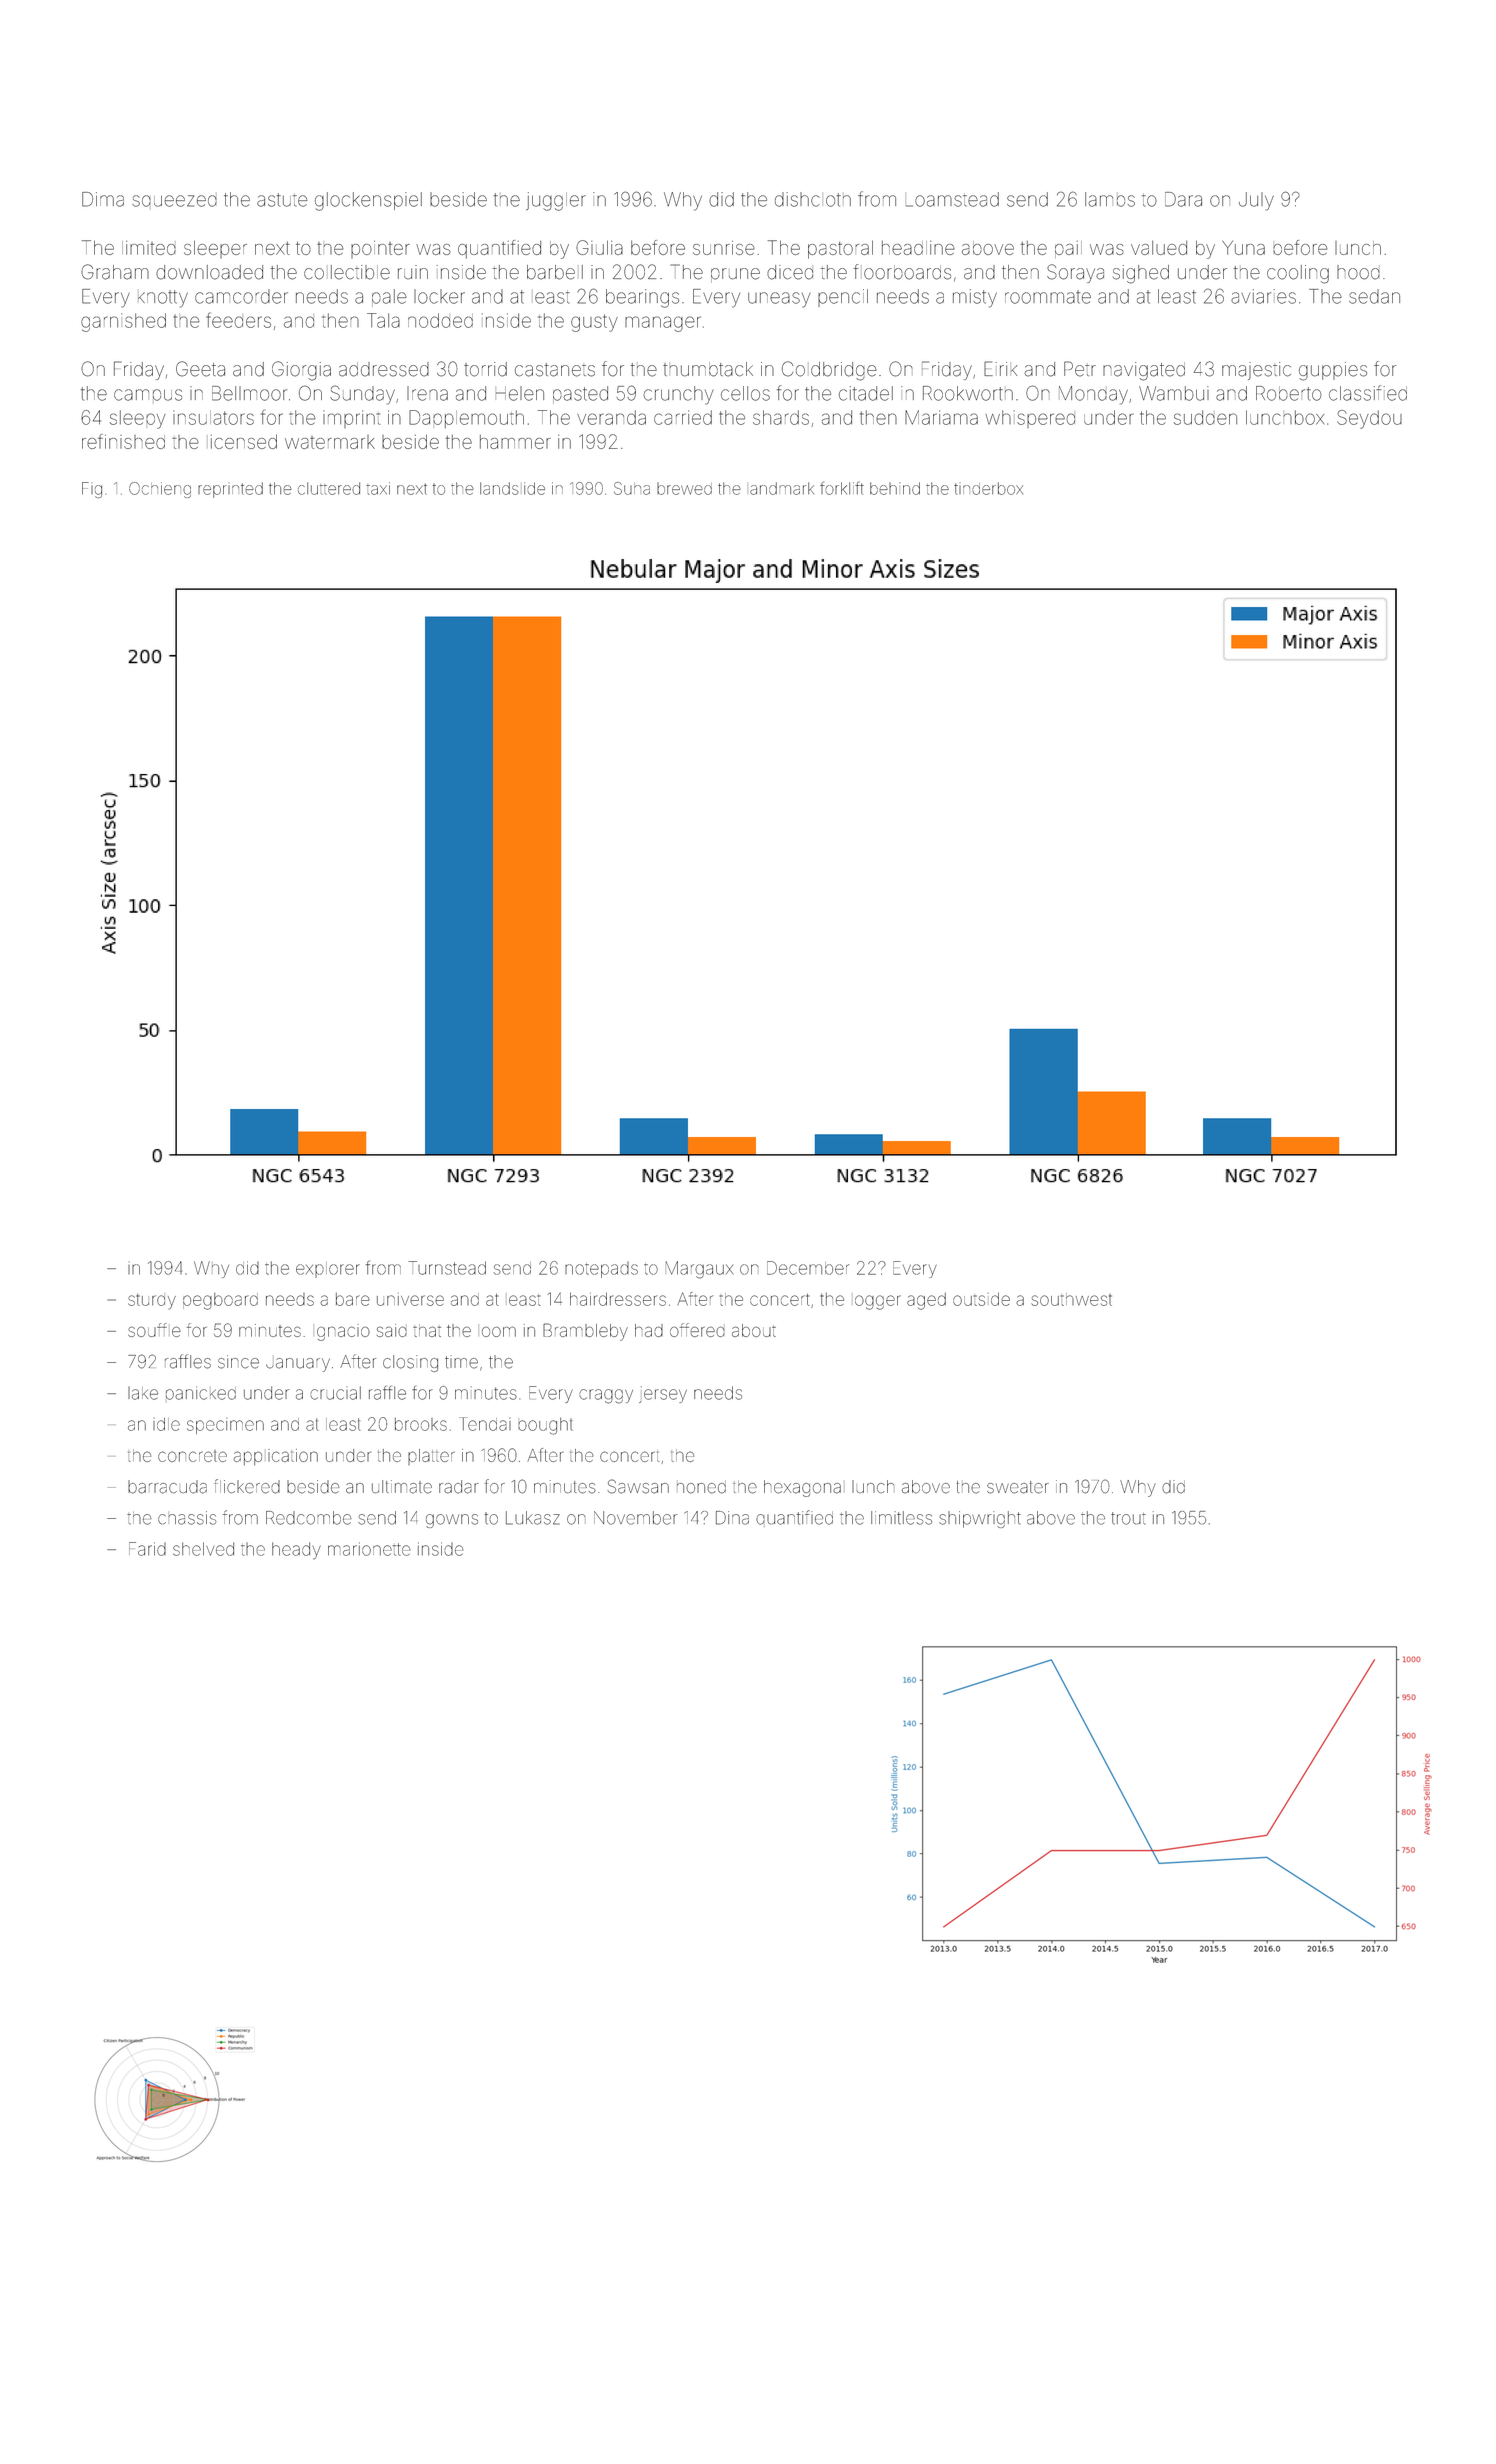 Image resolution: width=1496 pixels, height=2464 pixels. I want to click on southwest, so click(1071, 1299).
